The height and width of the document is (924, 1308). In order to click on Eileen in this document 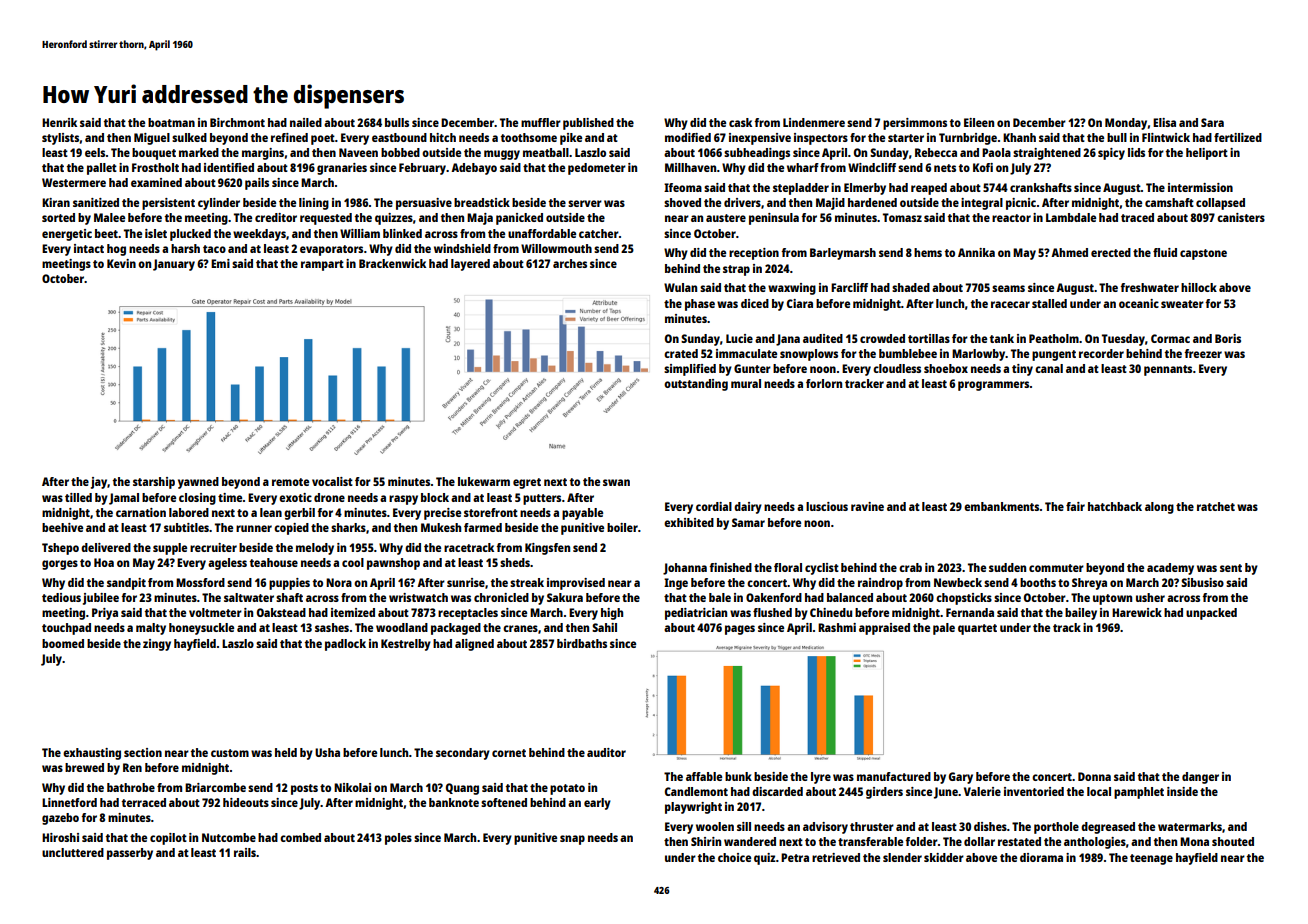, I will do `click(979, 122)`.
